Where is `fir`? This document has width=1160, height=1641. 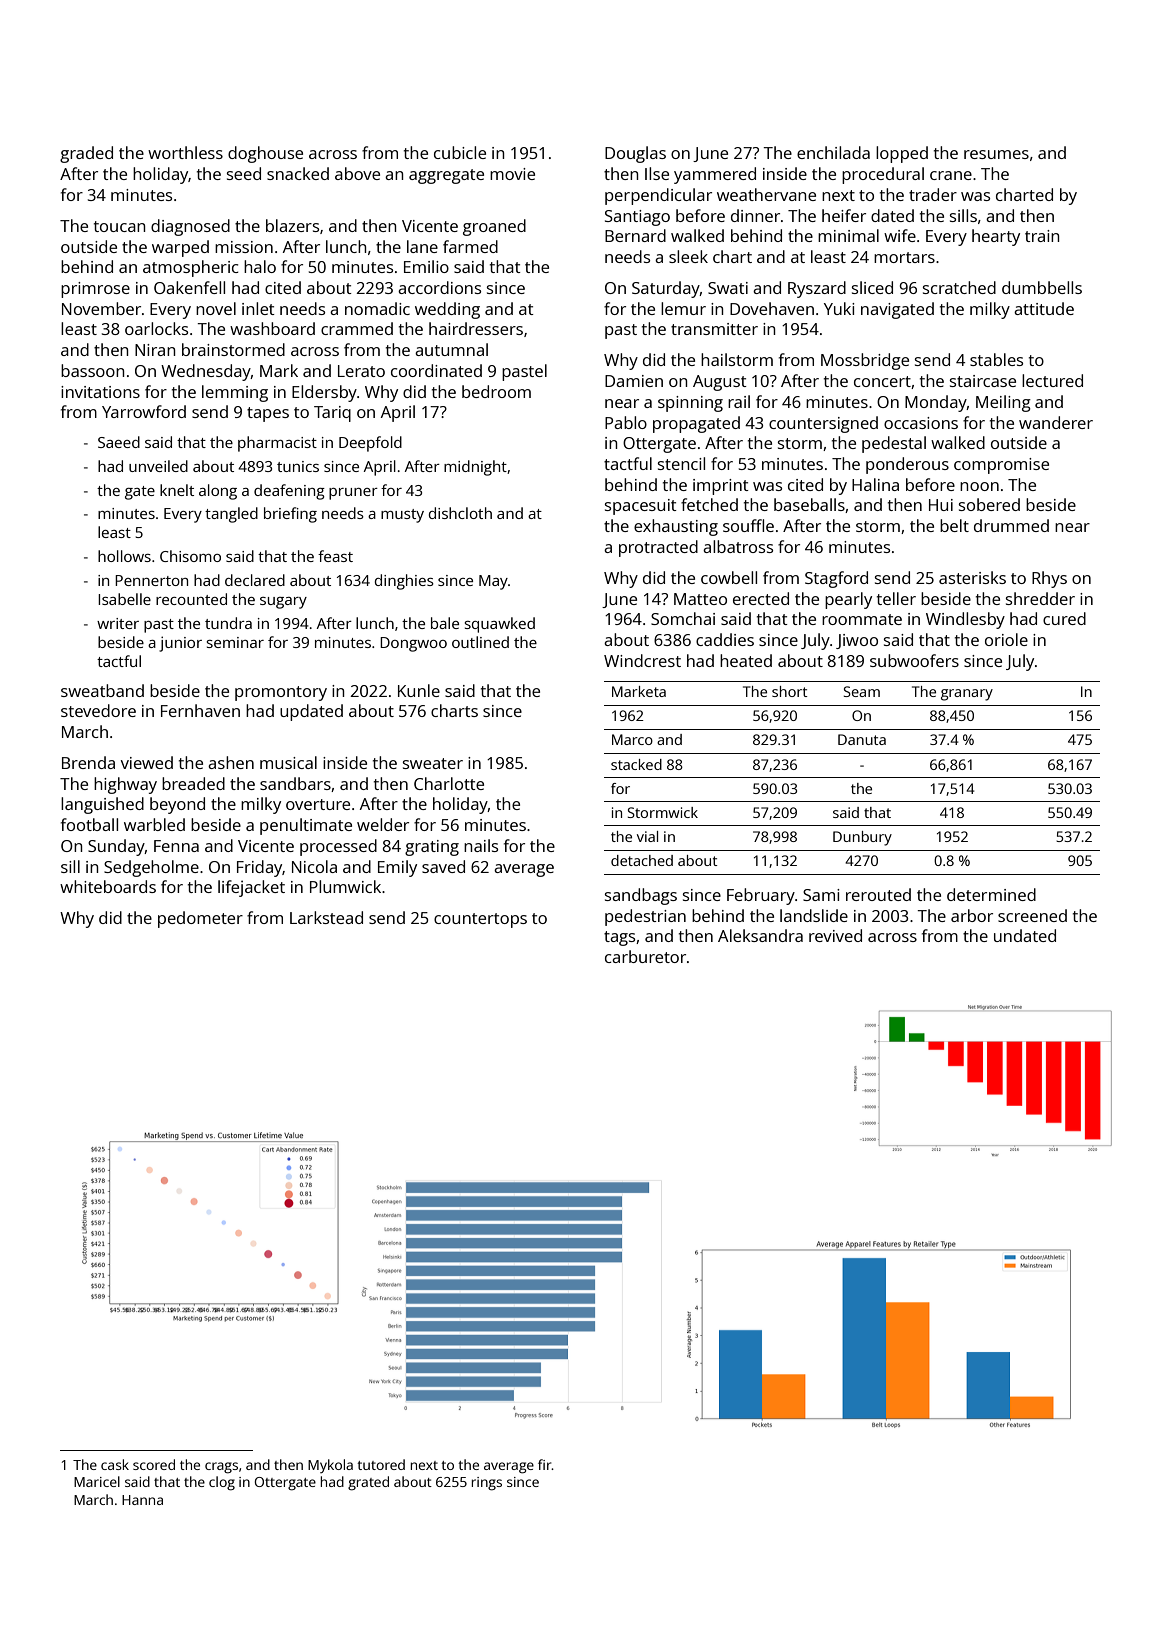
fir is located at coordinates (545, 1464).
